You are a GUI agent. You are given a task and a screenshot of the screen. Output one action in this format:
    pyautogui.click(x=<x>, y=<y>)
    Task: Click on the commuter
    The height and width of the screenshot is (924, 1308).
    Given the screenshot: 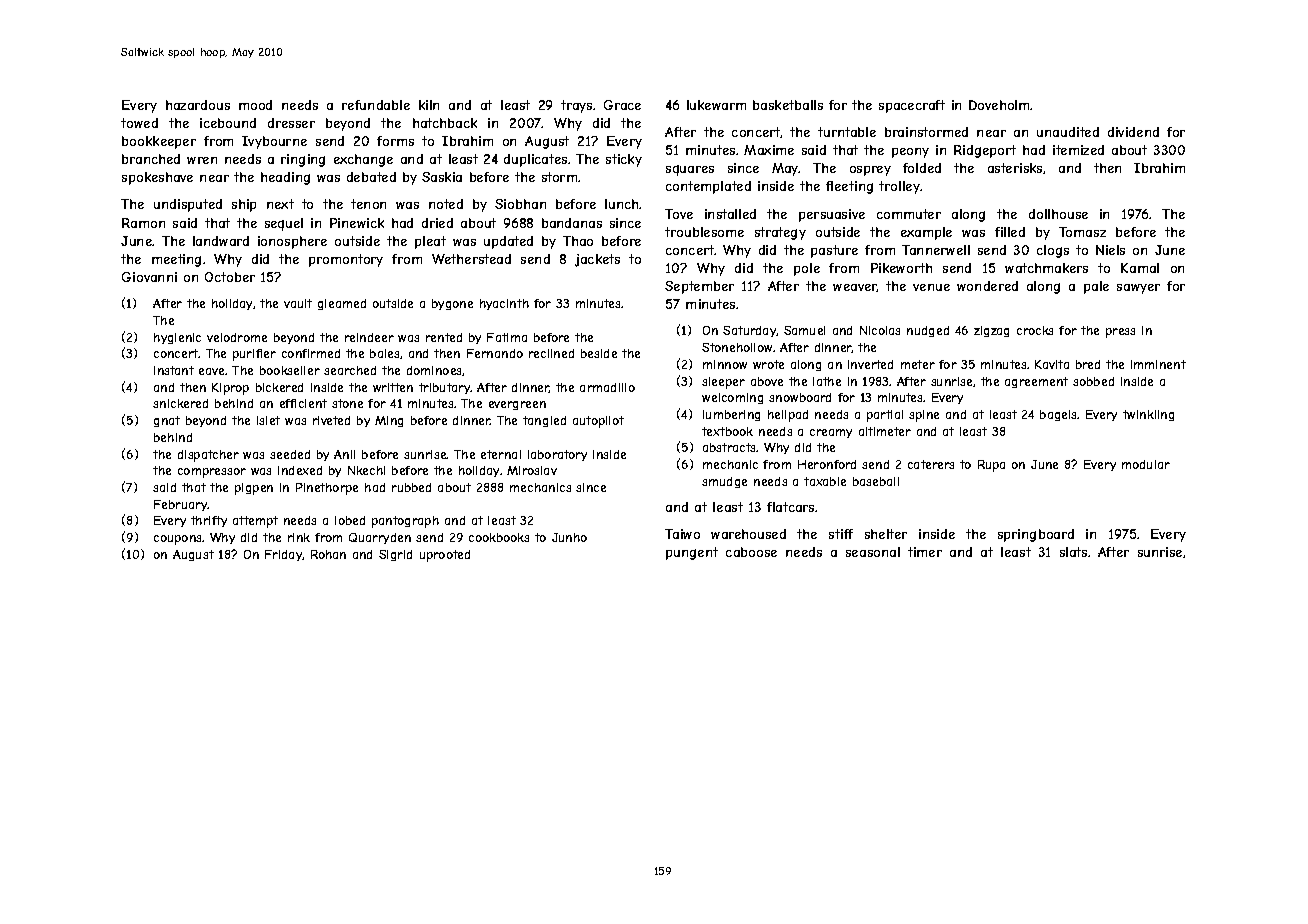 What is the action you would take?
    pyautogui.click(x=909, y=214)
